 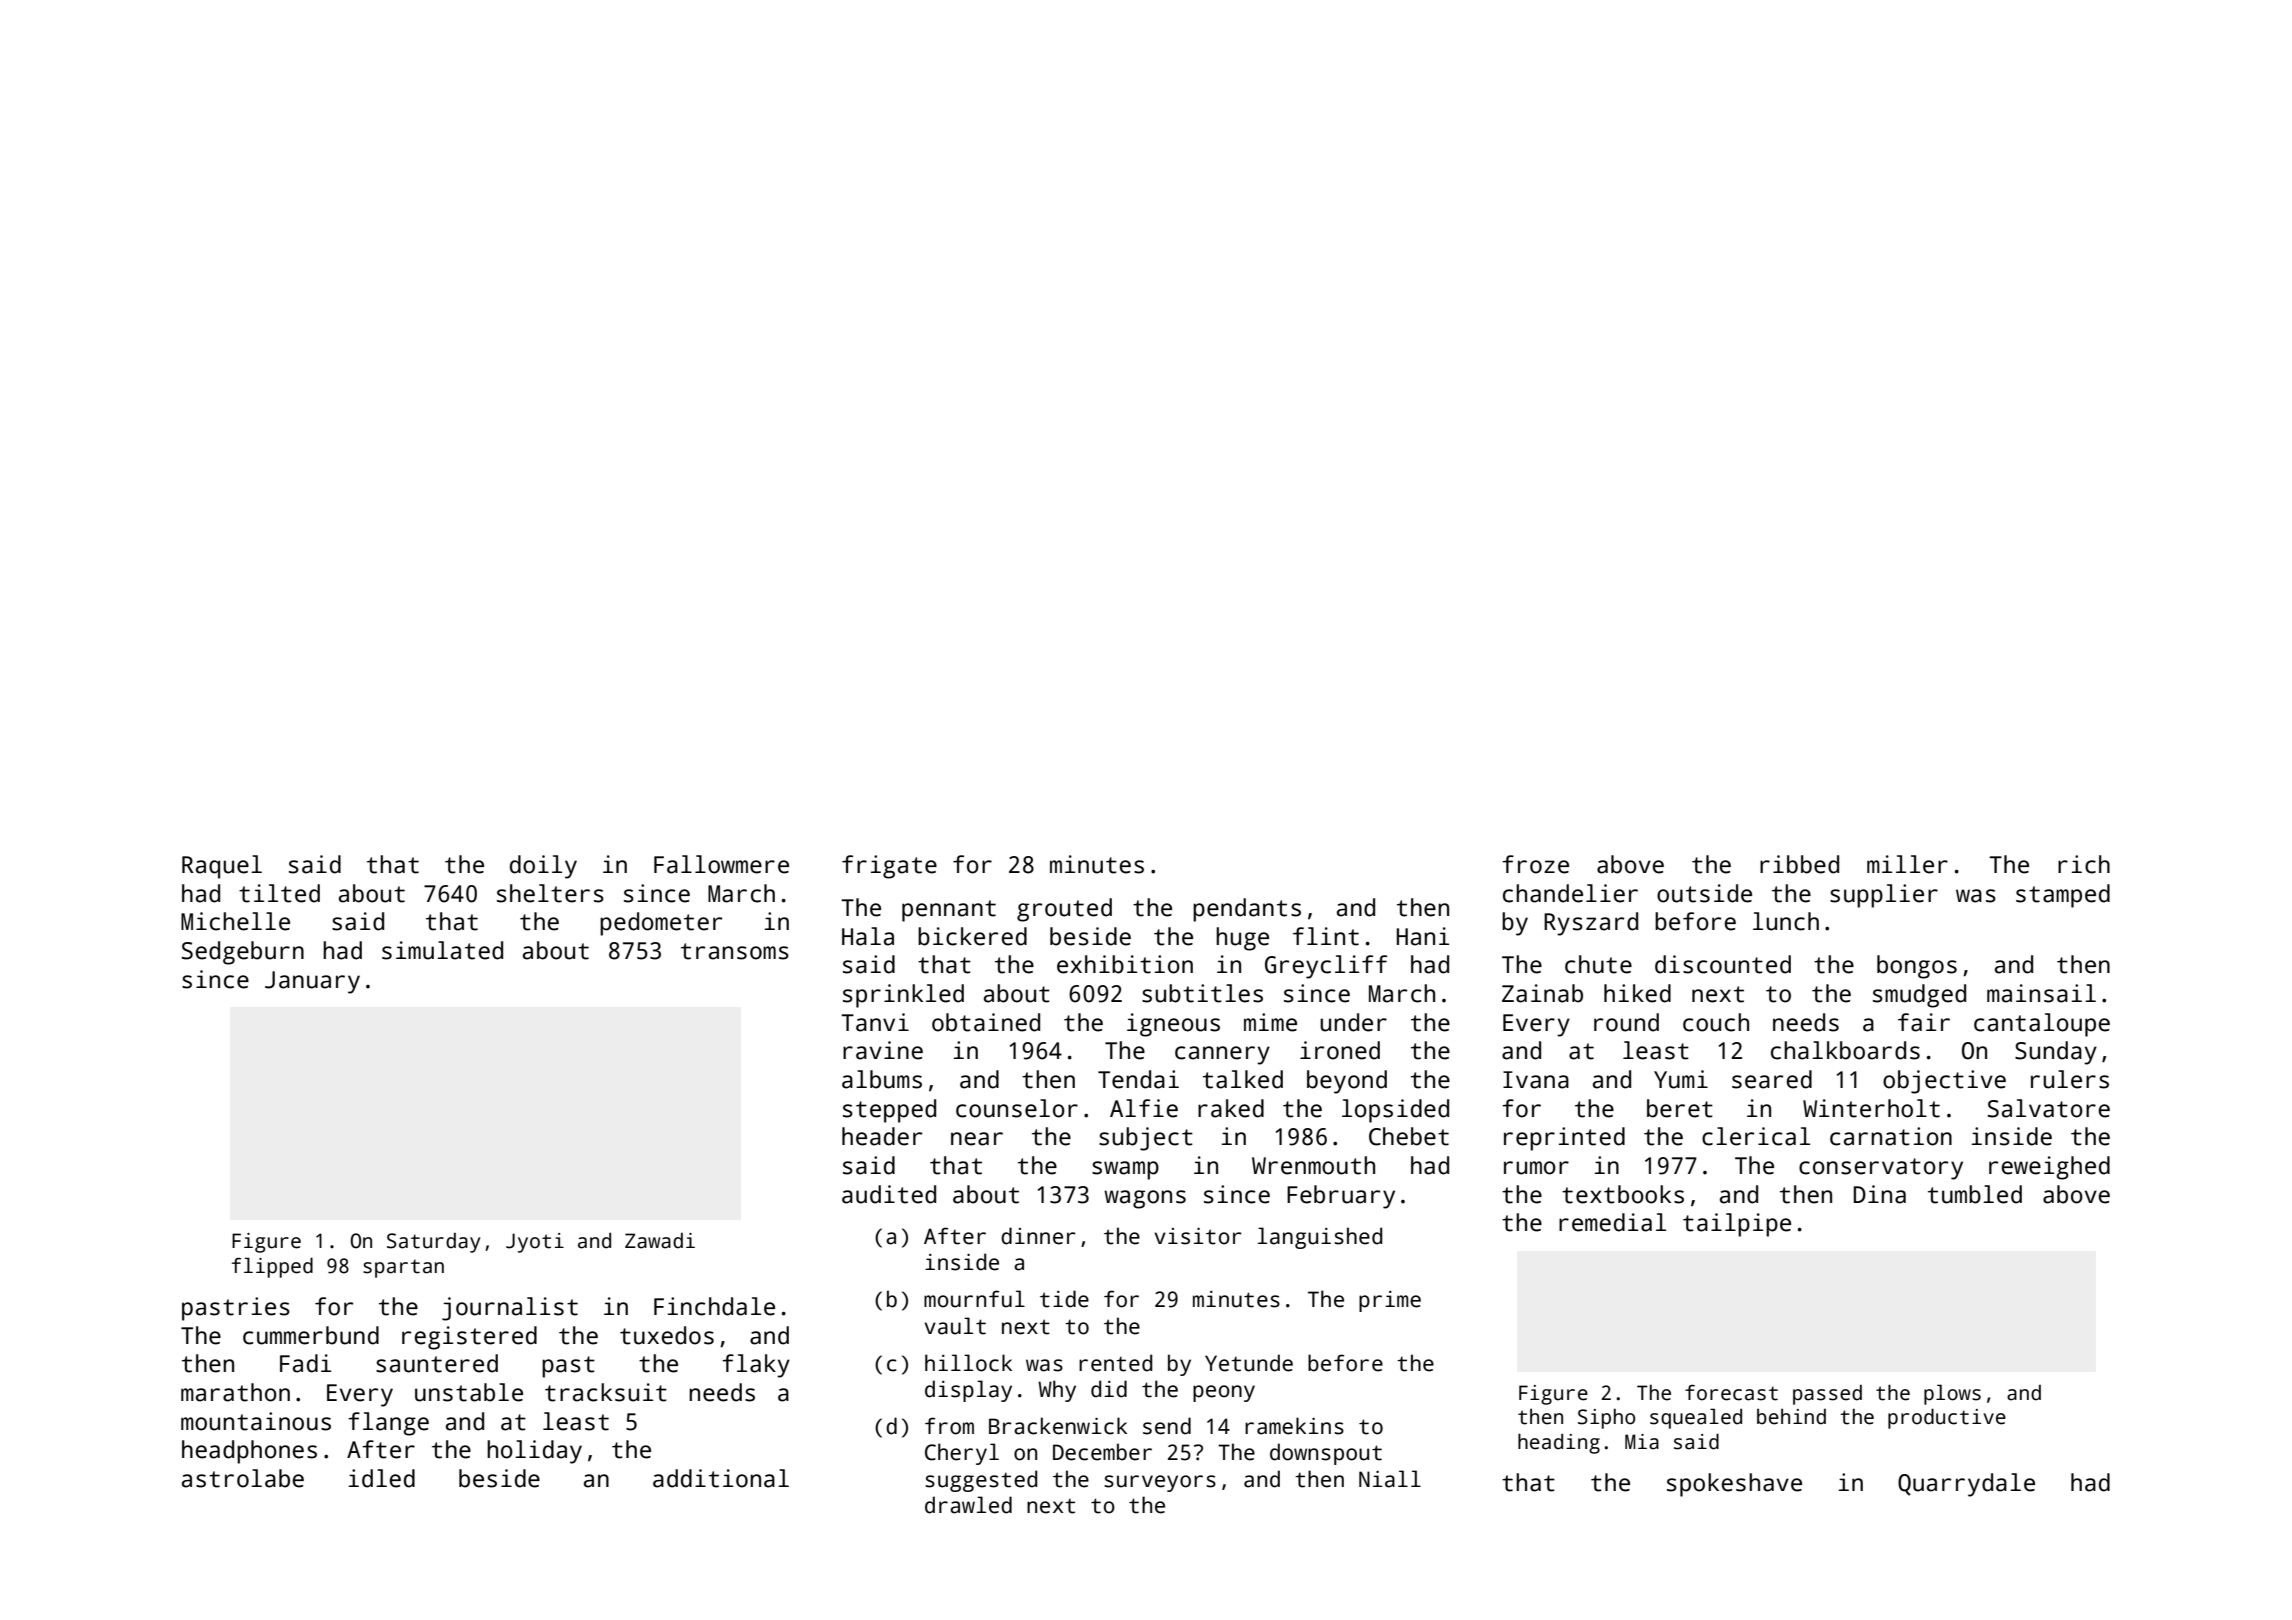 I want to click on header, so click(x=882, y=1136).
